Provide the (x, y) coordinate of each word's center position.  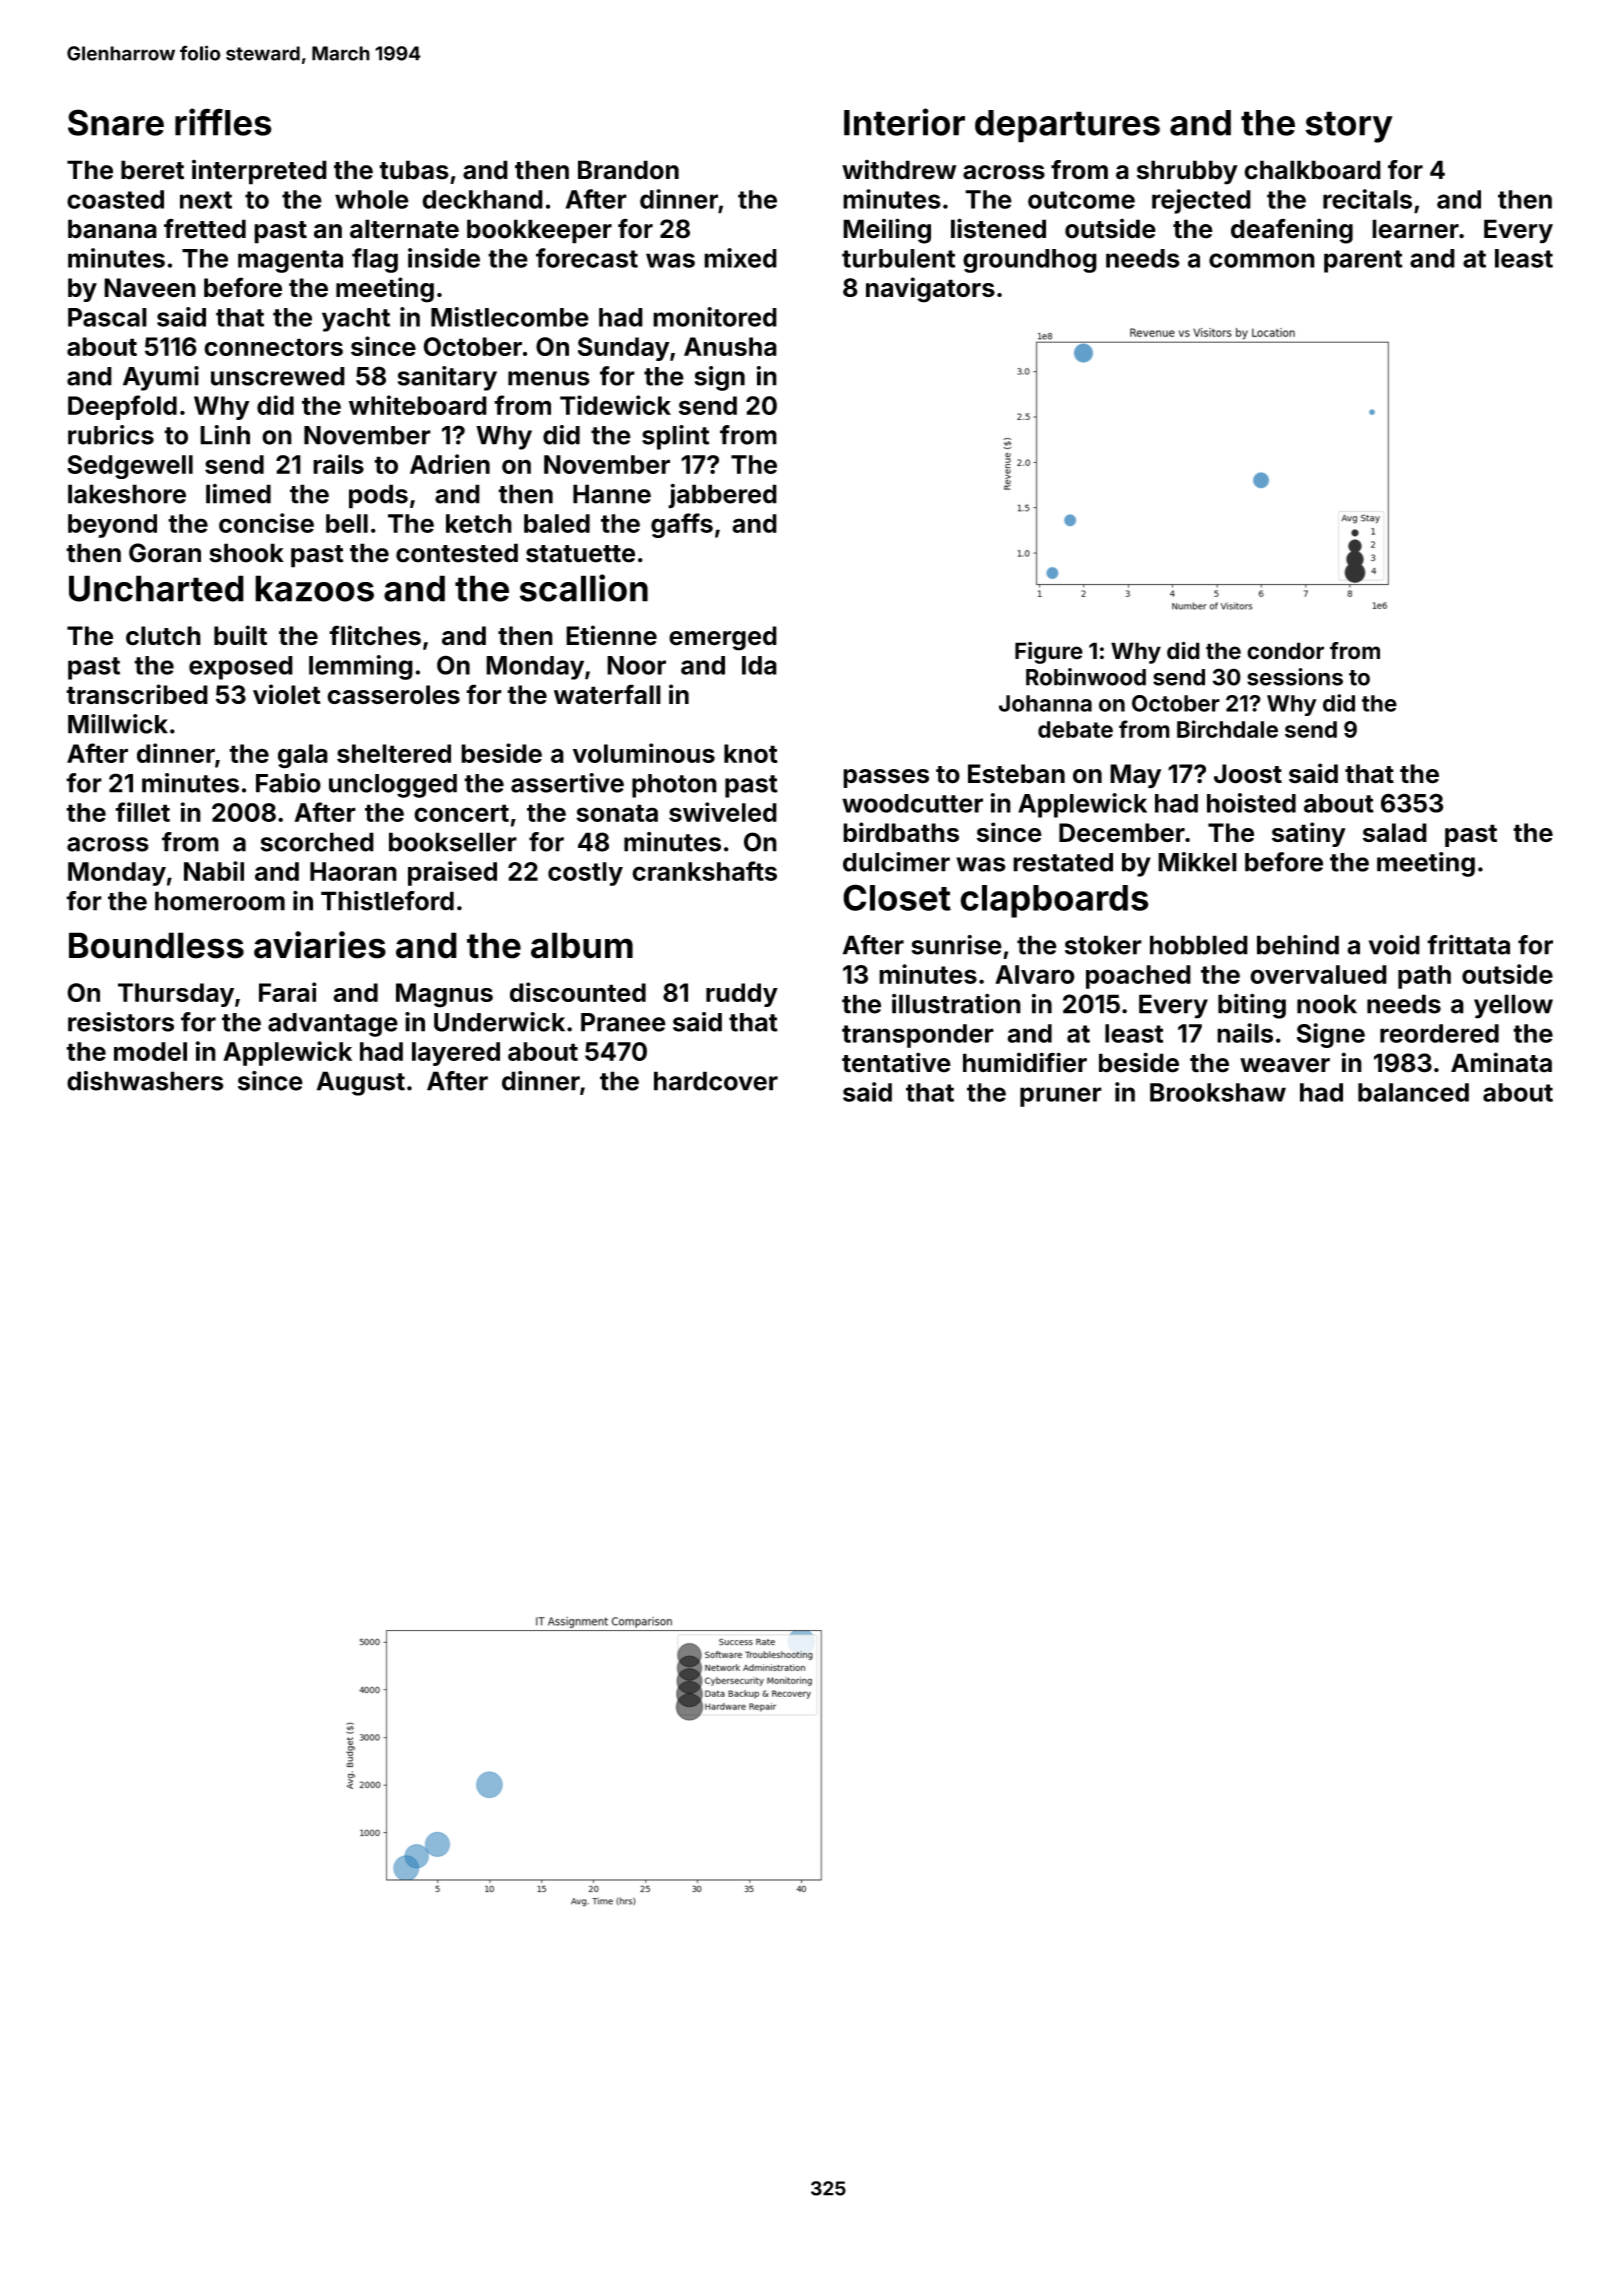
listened (998, 228)
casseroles (393, 695)
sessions (1295, 677)
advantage (333, 1025)
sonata (617, 813)
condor (1285, 651)
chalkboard (1312, 170)
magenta (290, 261)
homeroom (220, 901)
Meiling (887, 231)
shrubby (1187, 172)
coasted (115, 199)
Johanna (1045, 703)
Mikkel (1197, 862)
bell (347, 523)
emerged (723, 638)
